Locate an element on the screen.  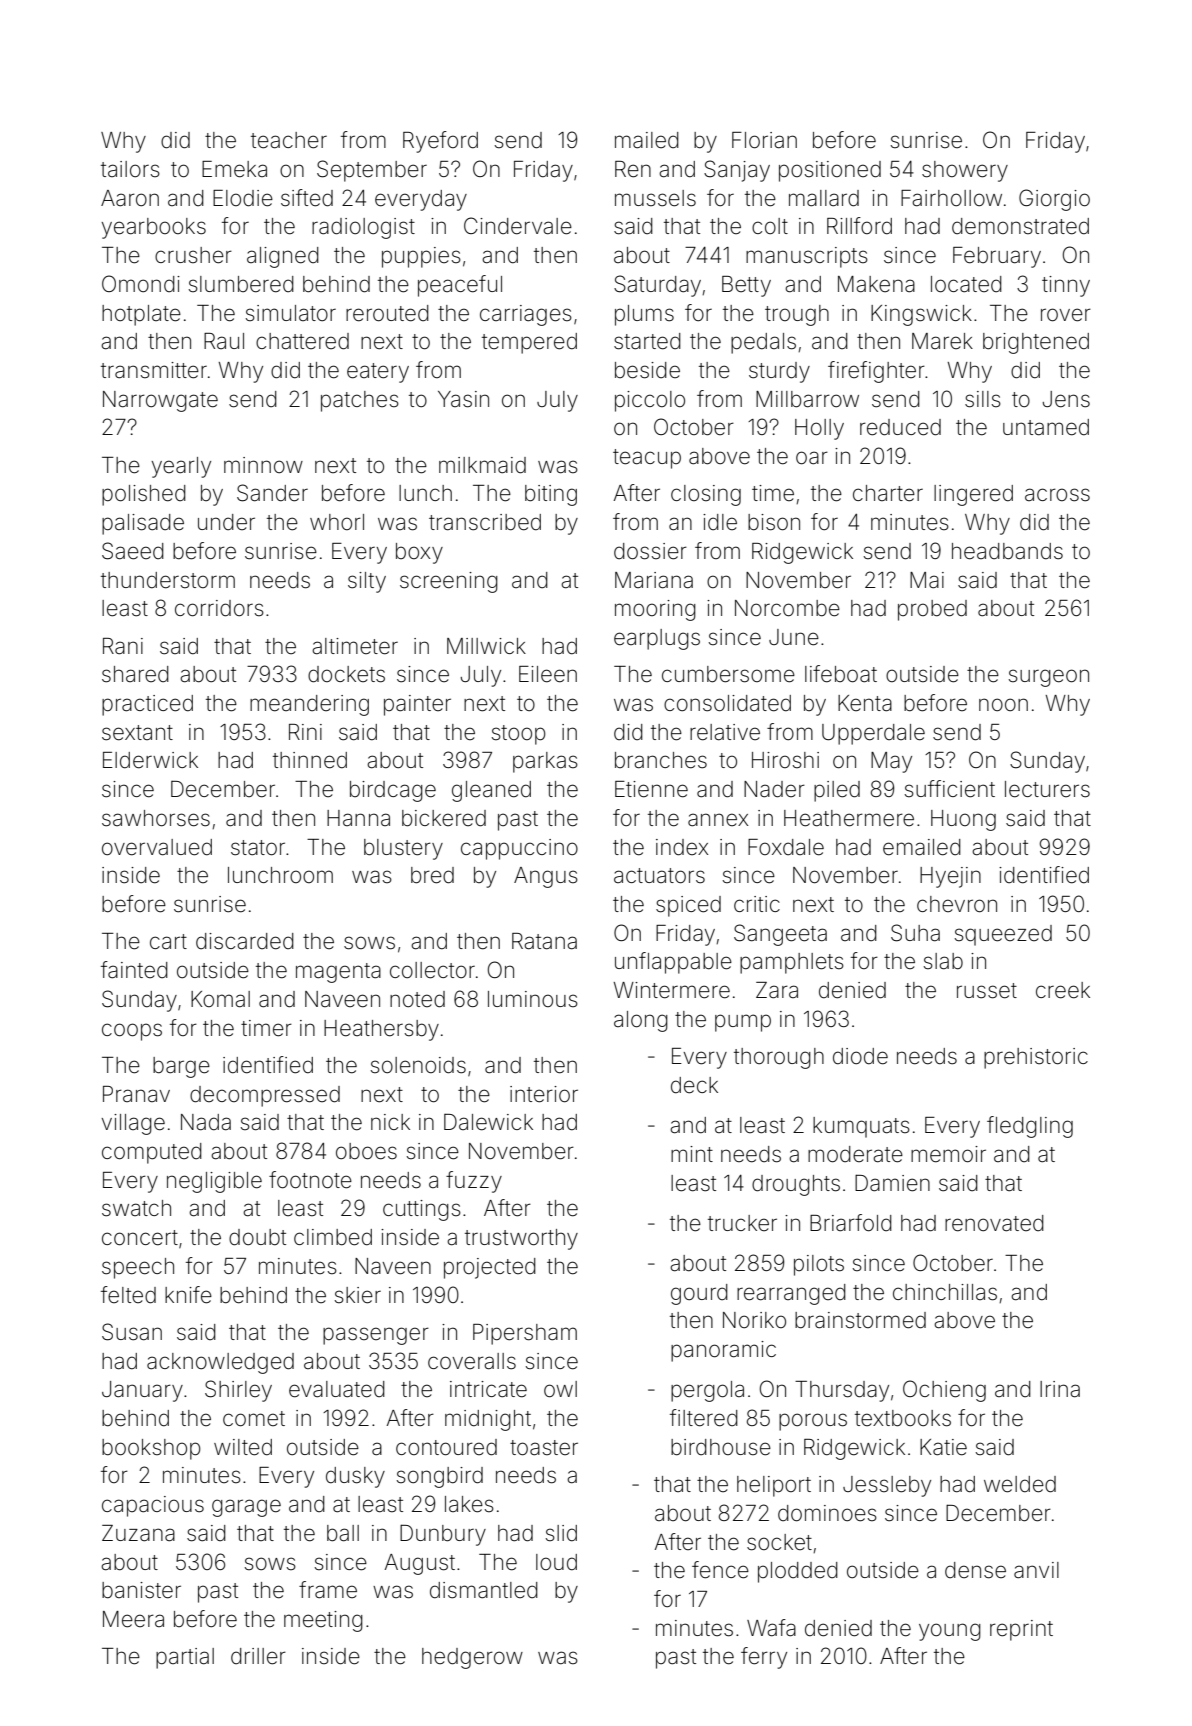
Giorgio is located at coordinates (1054, 200).
